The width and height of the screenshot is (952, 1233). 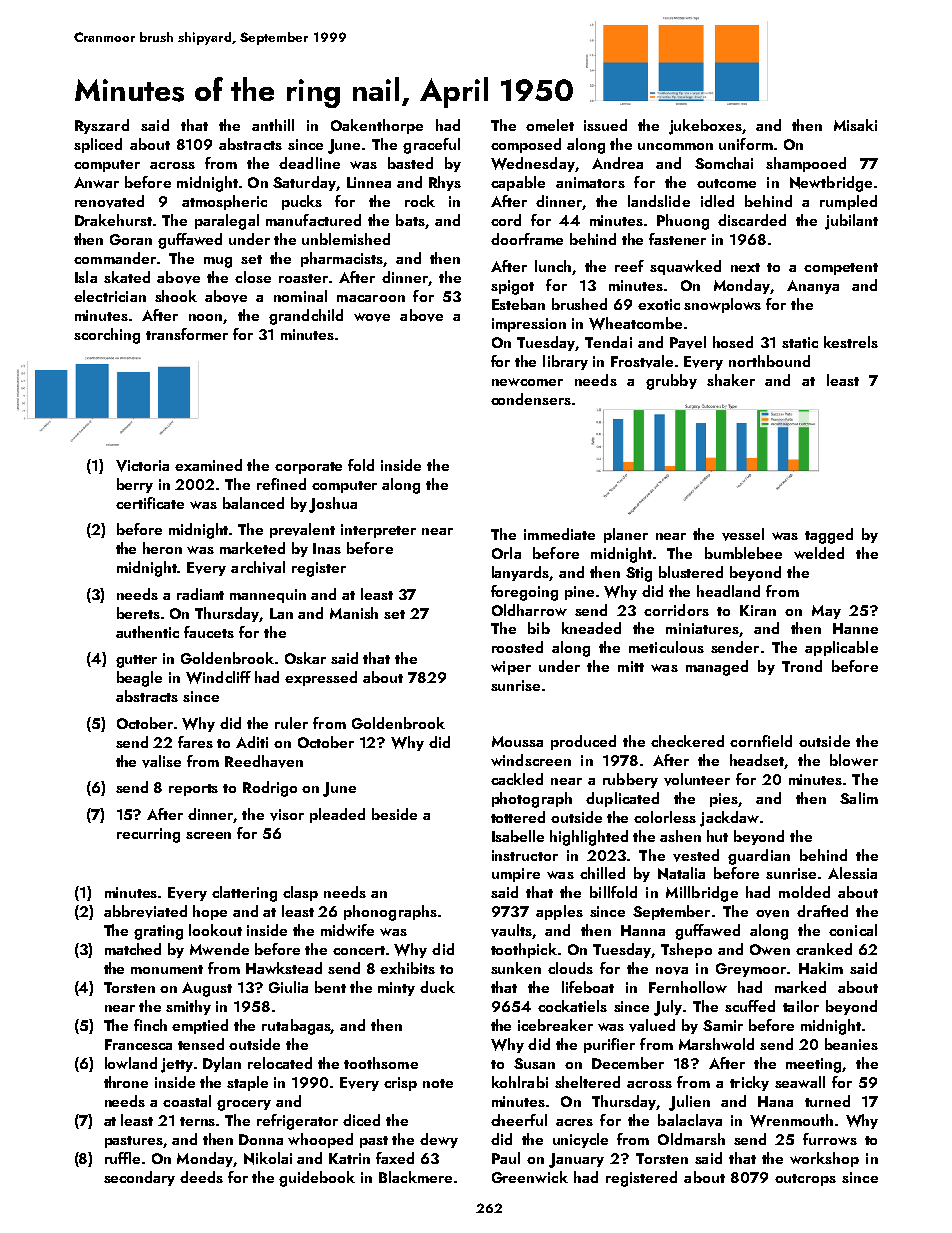 I want to click on expressed, so click(x=321, y=678).
